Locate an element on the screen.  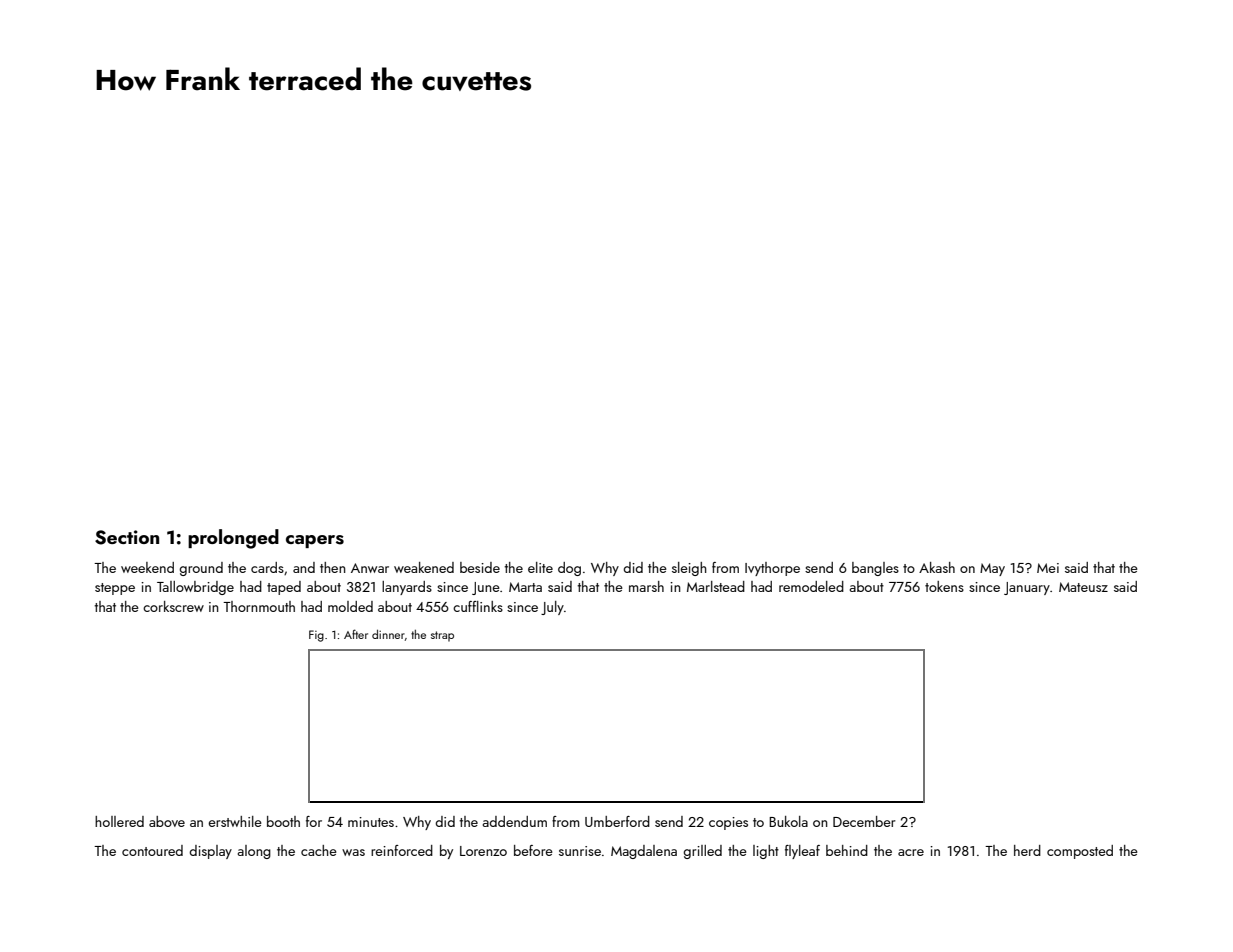
Umberford is located at coordinates (617, 821).
